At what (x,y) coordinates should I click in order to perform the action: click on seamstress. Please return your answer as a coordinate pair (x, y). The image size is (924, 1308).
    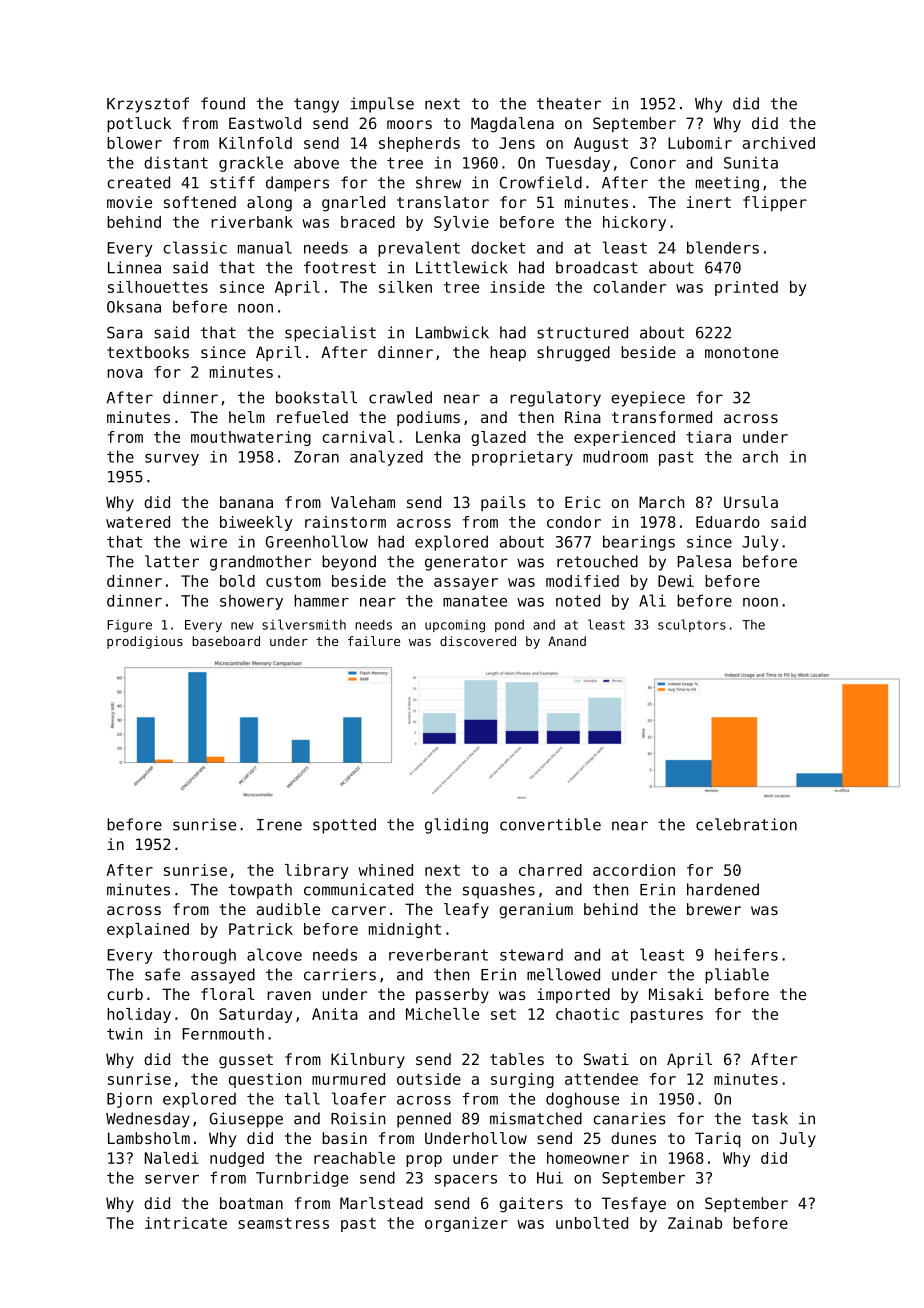
    Looking at the image, I should click on (283, 1223).
